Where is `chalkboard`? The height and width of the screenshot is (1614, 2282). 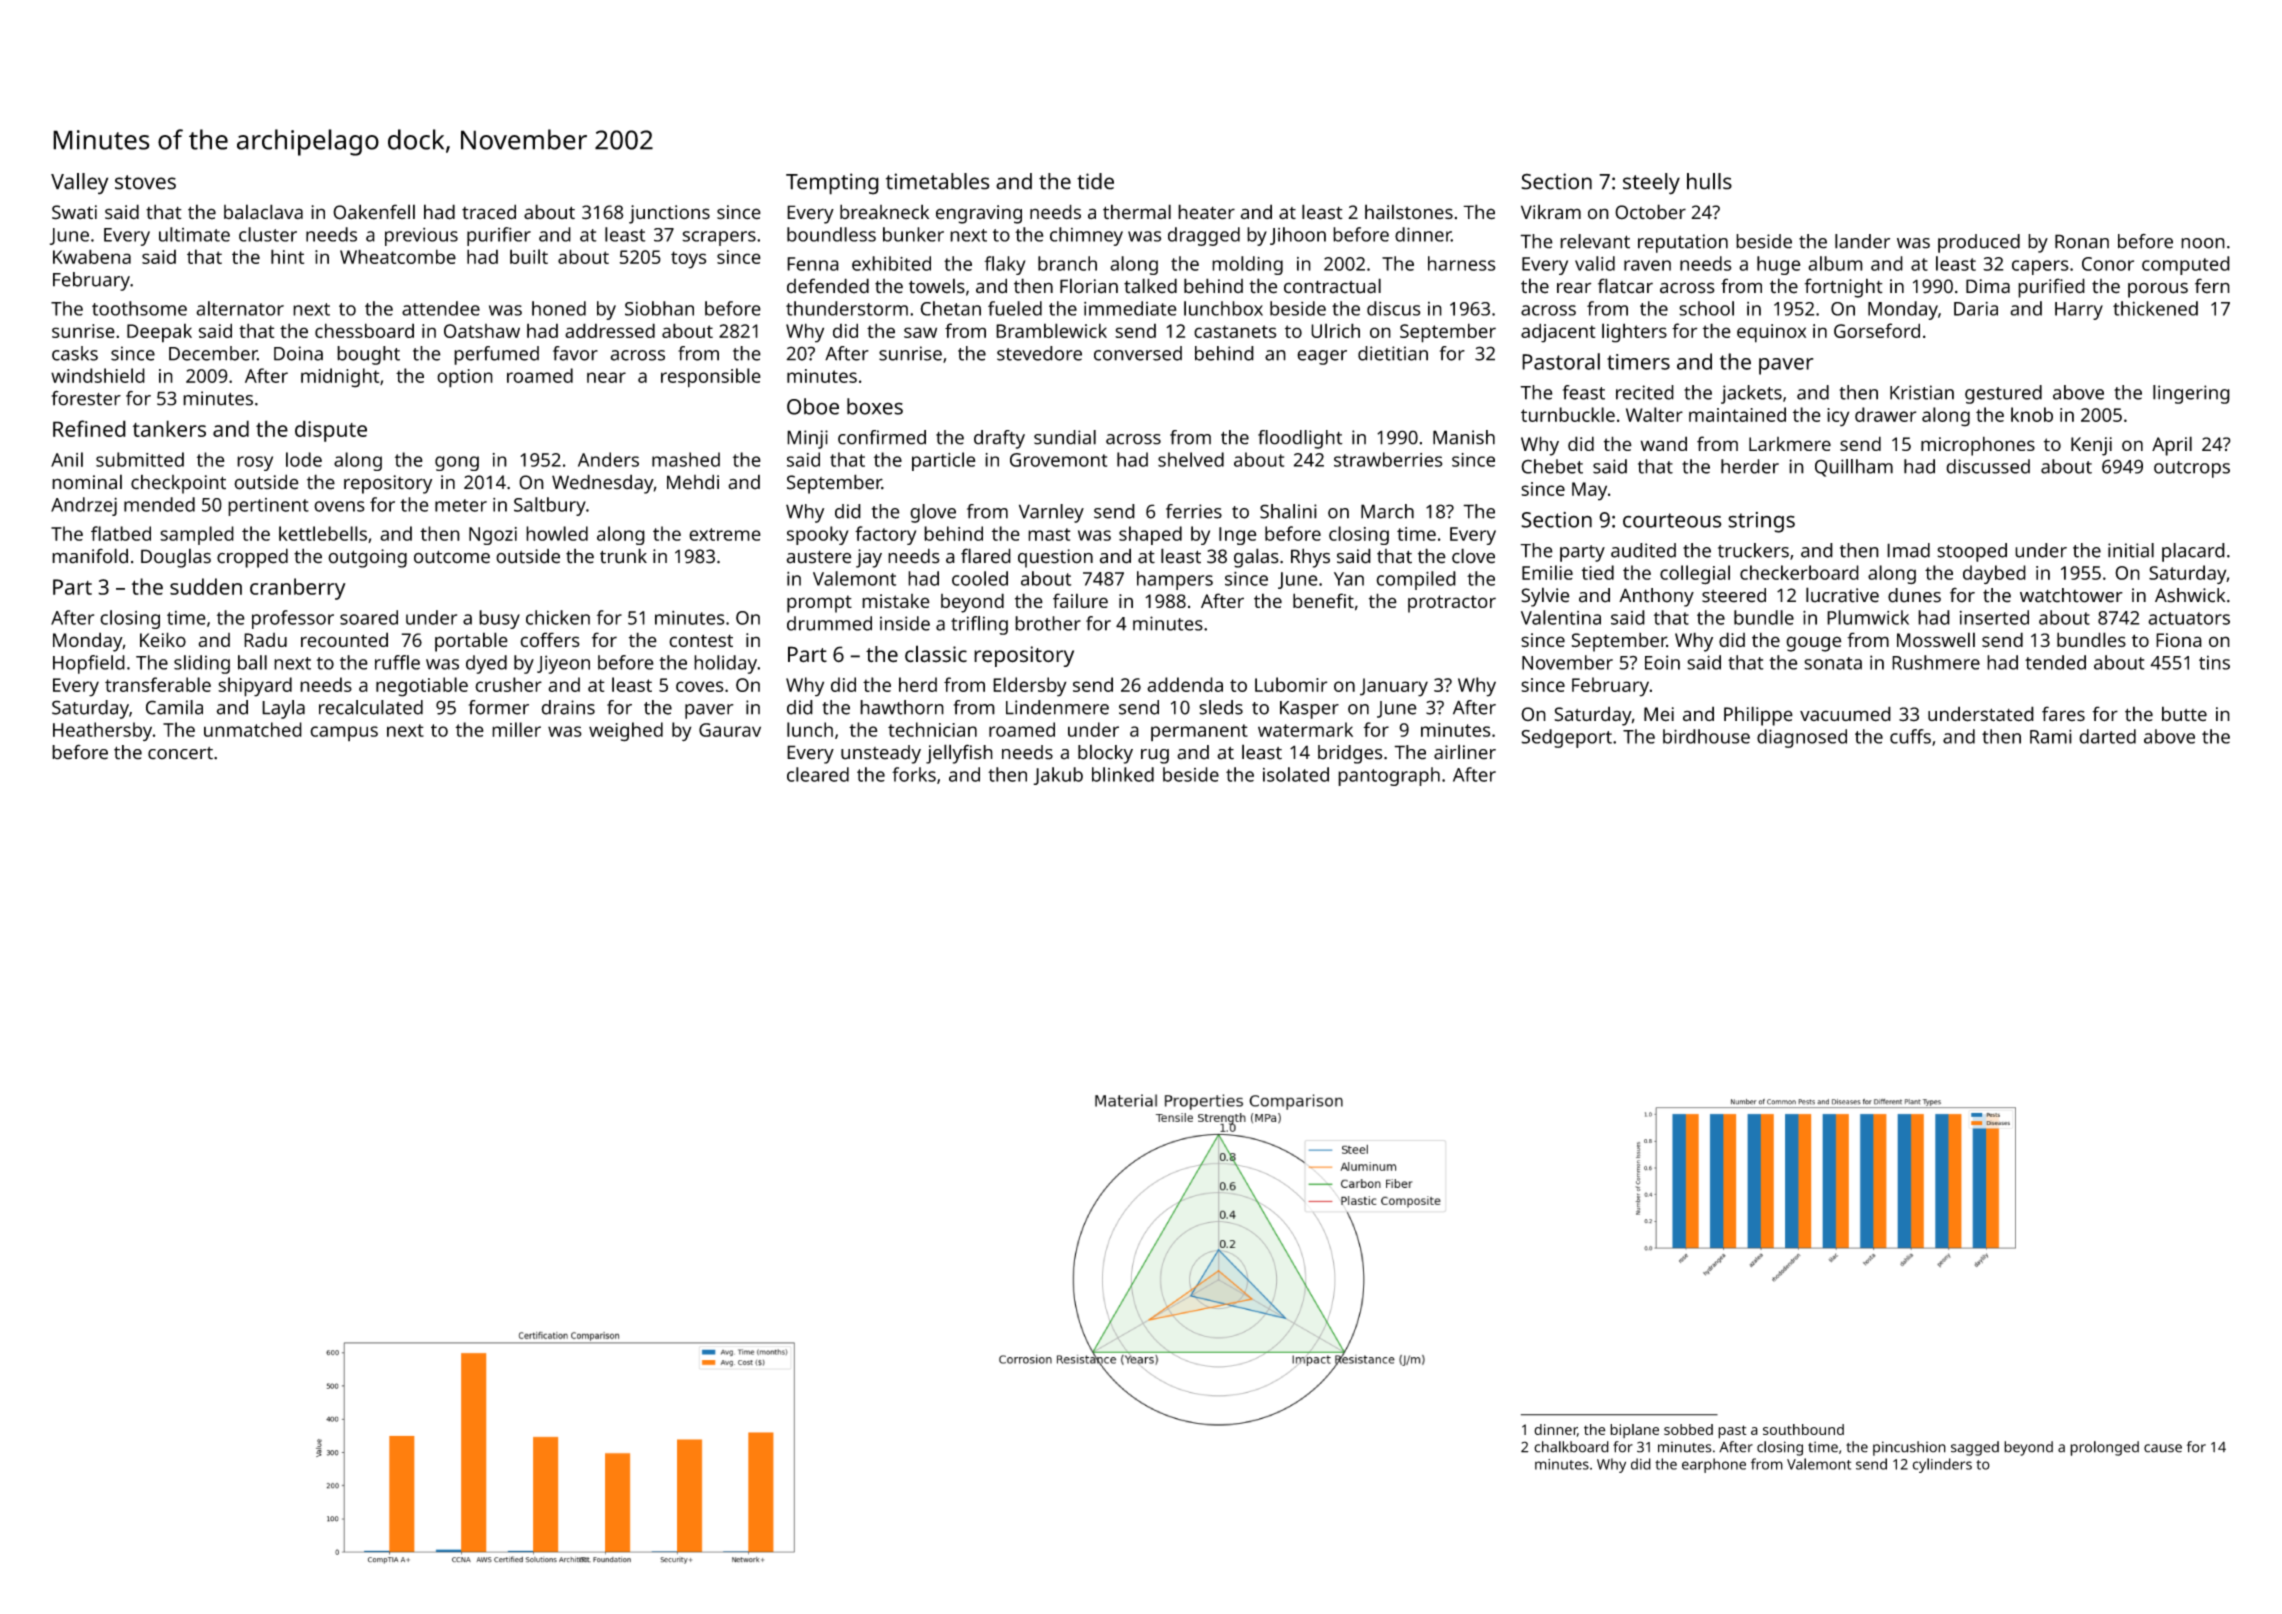 chalkboard is located at coordinates (1571, 1447).
